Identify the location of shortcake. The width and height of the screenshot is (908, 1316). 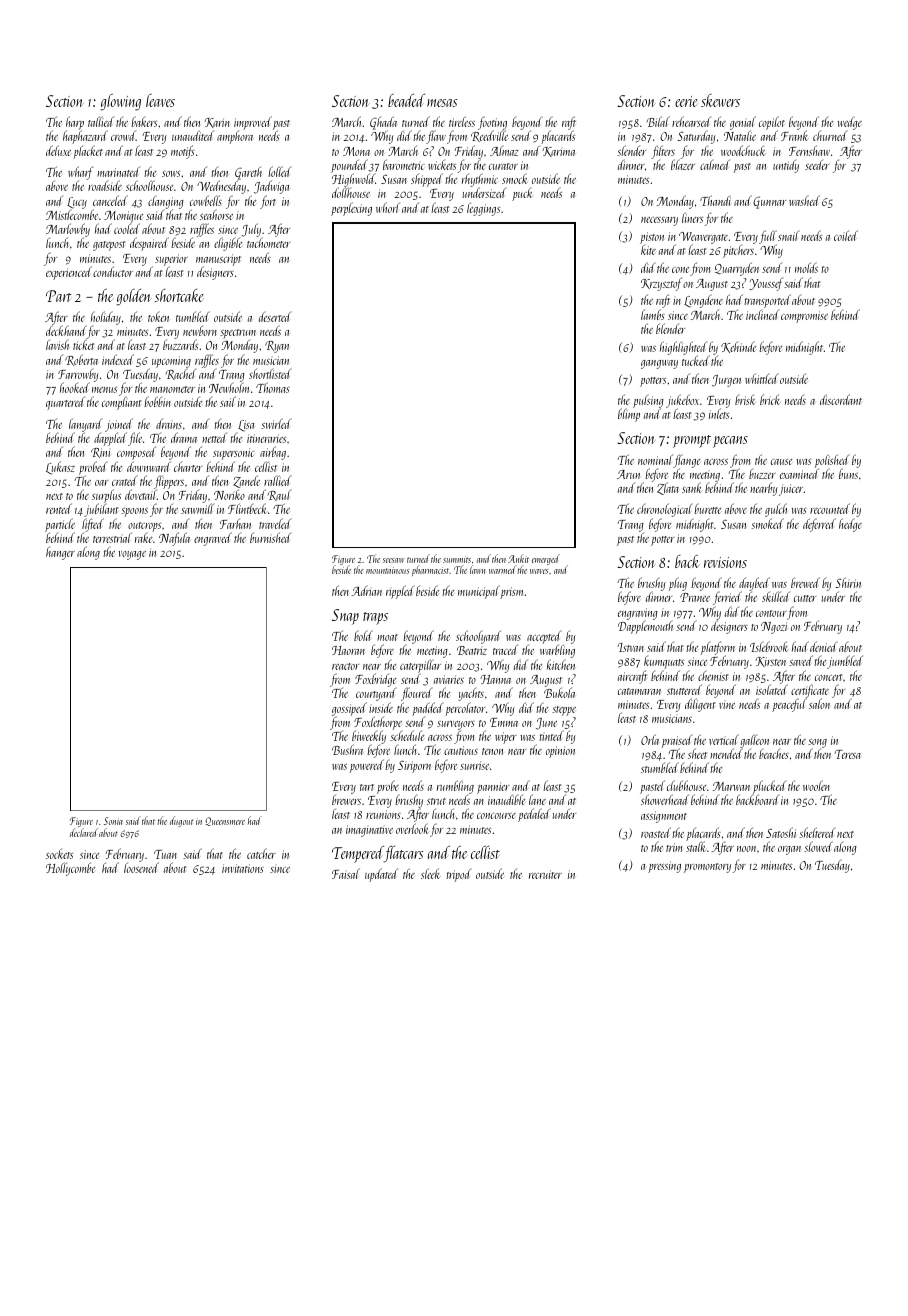
(179, 295).
